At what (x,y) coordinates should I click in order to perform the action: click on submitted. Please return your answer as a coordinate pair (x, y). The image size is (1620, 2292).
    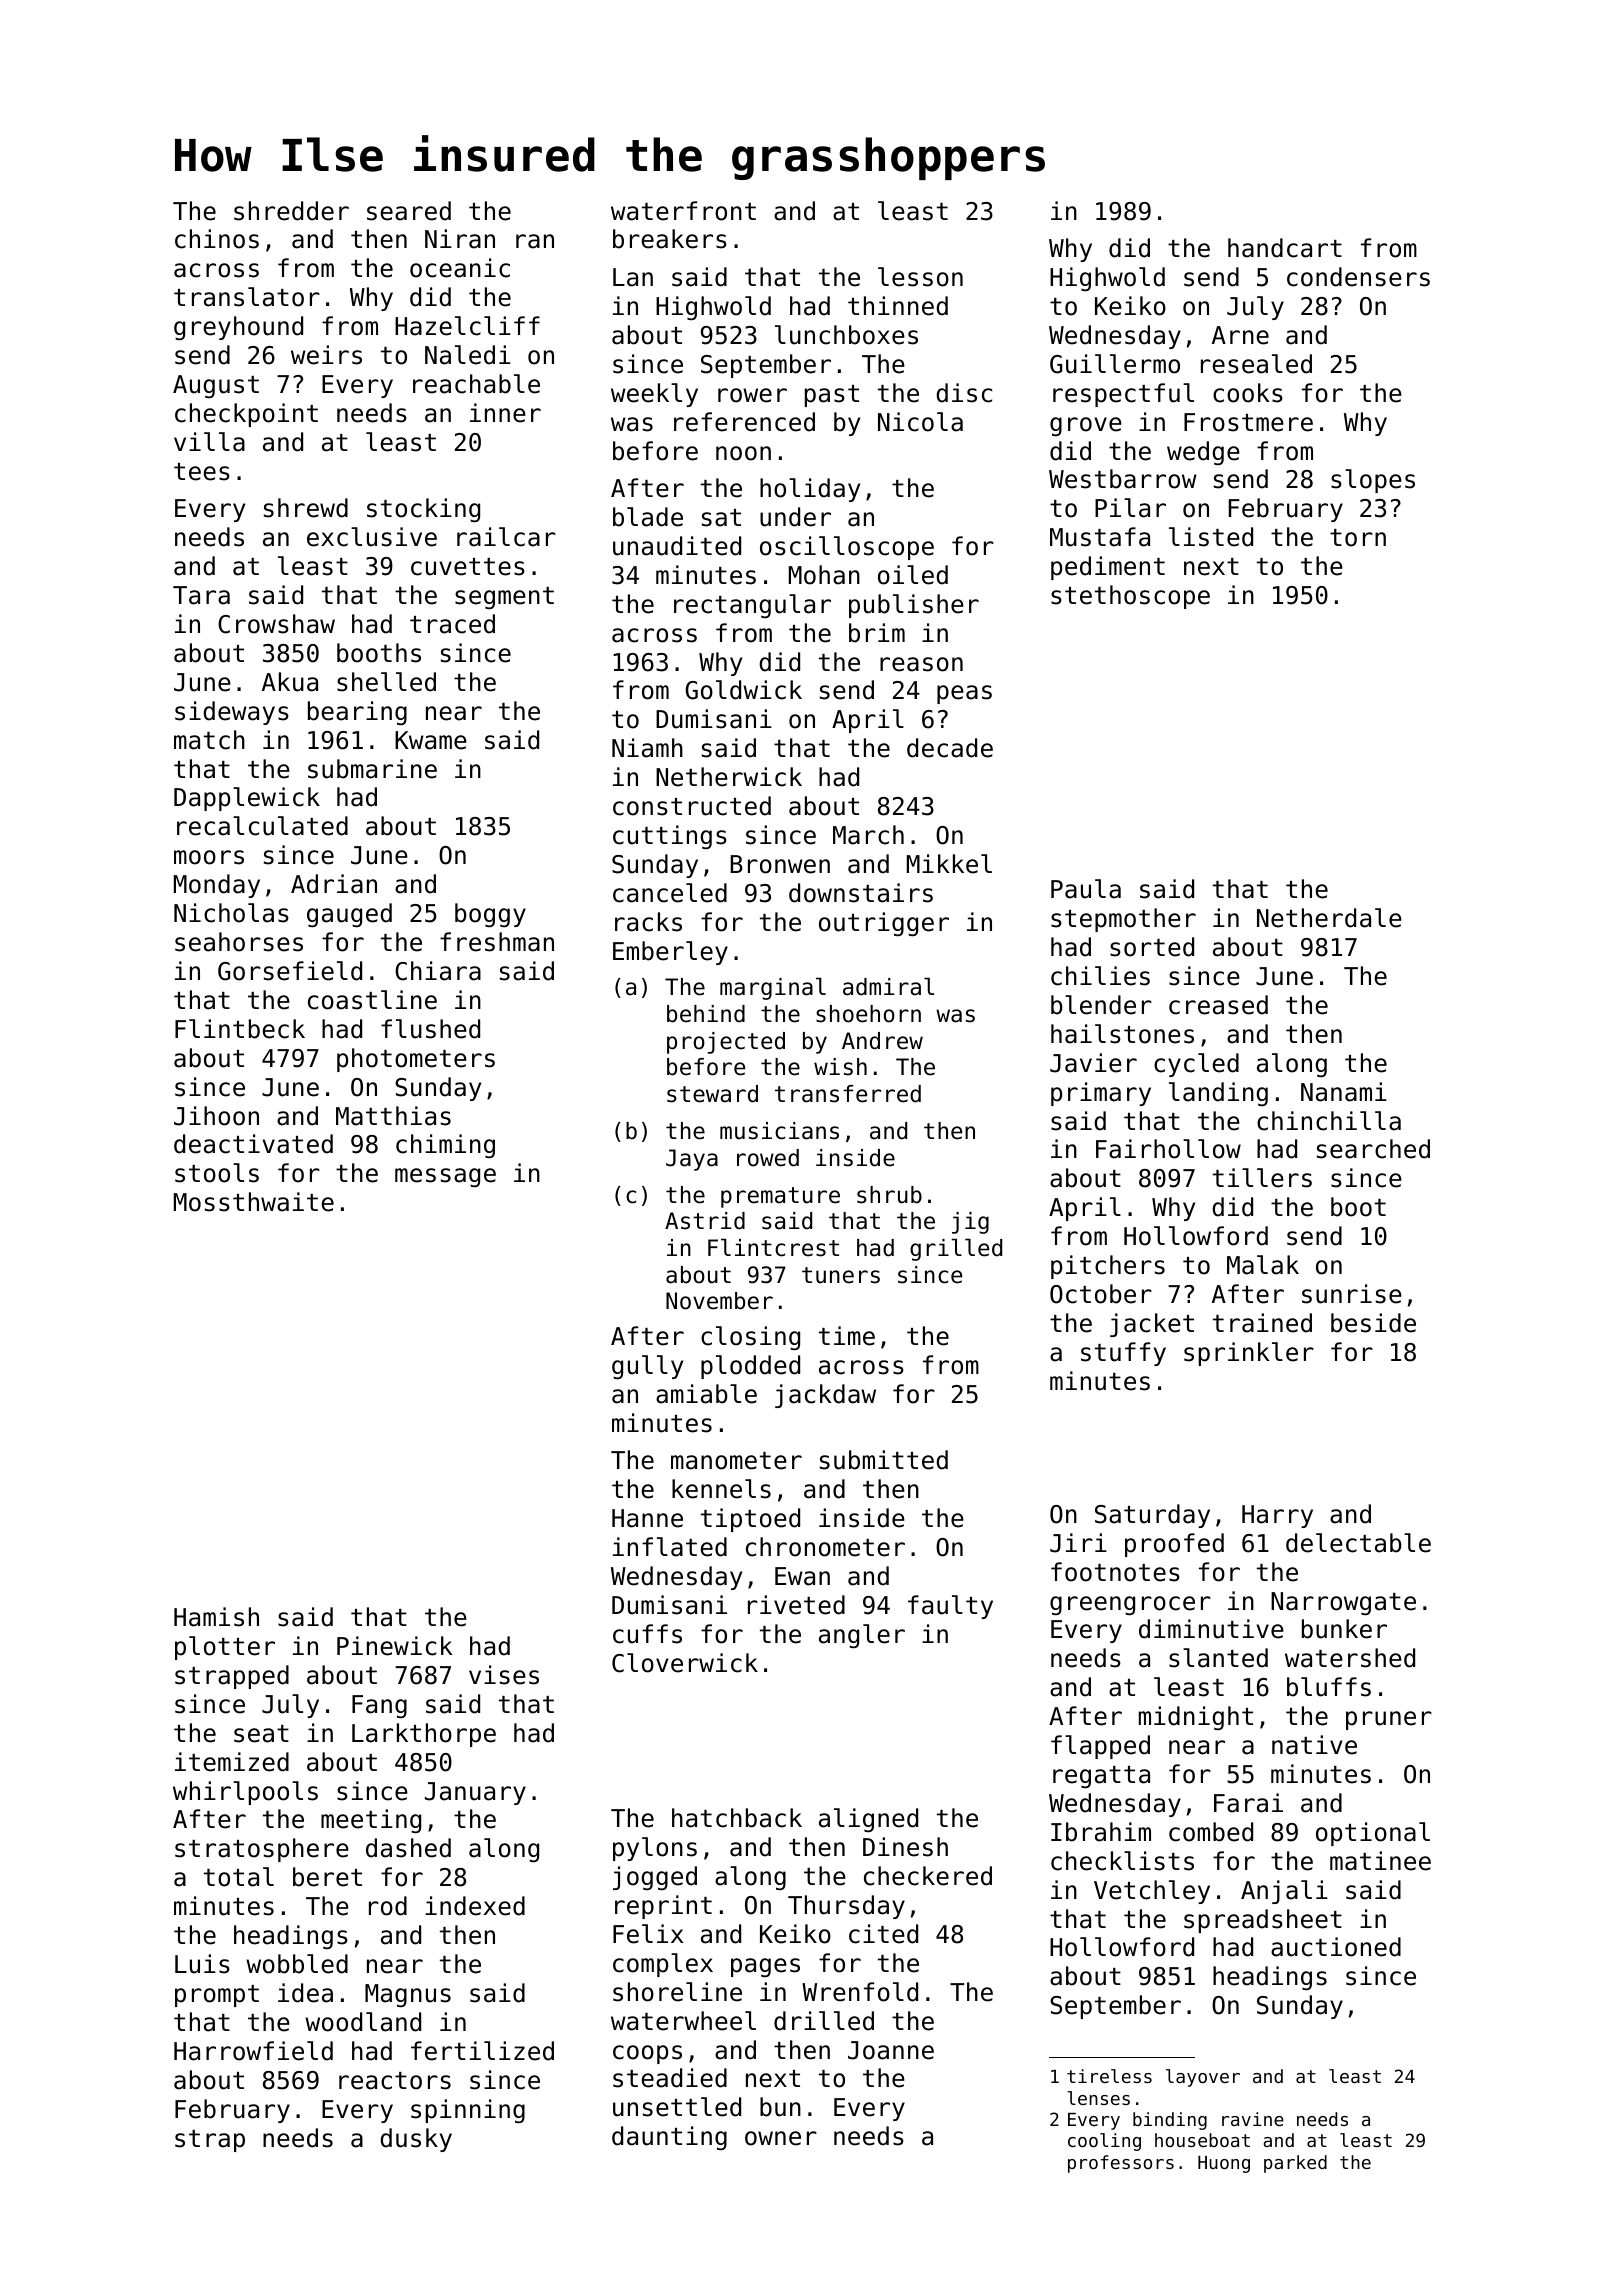
    Looking at the image, I should click on (884, 1460).
